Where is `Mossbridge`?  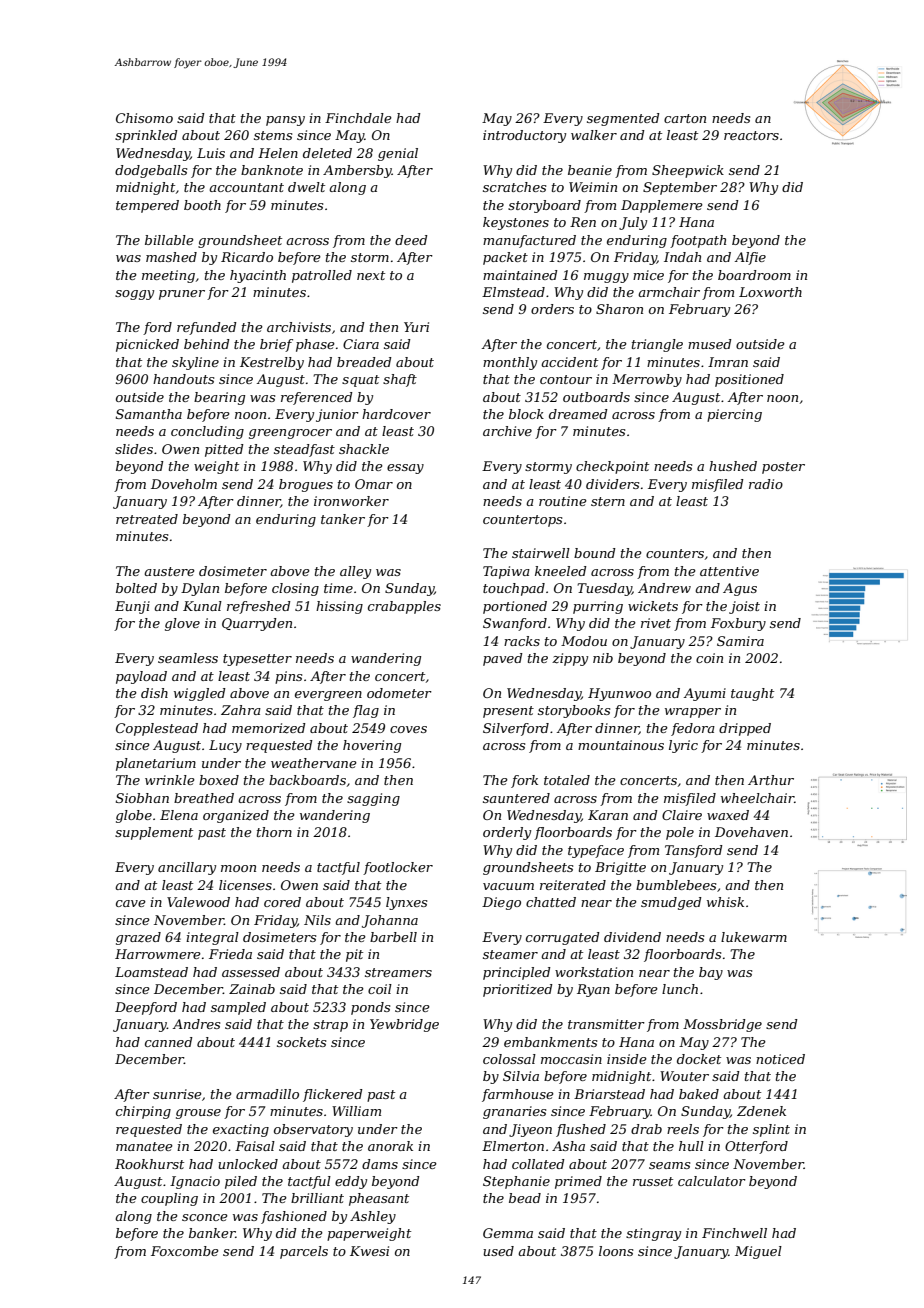 Mossbridge is located at coordinates (722, 1025).
